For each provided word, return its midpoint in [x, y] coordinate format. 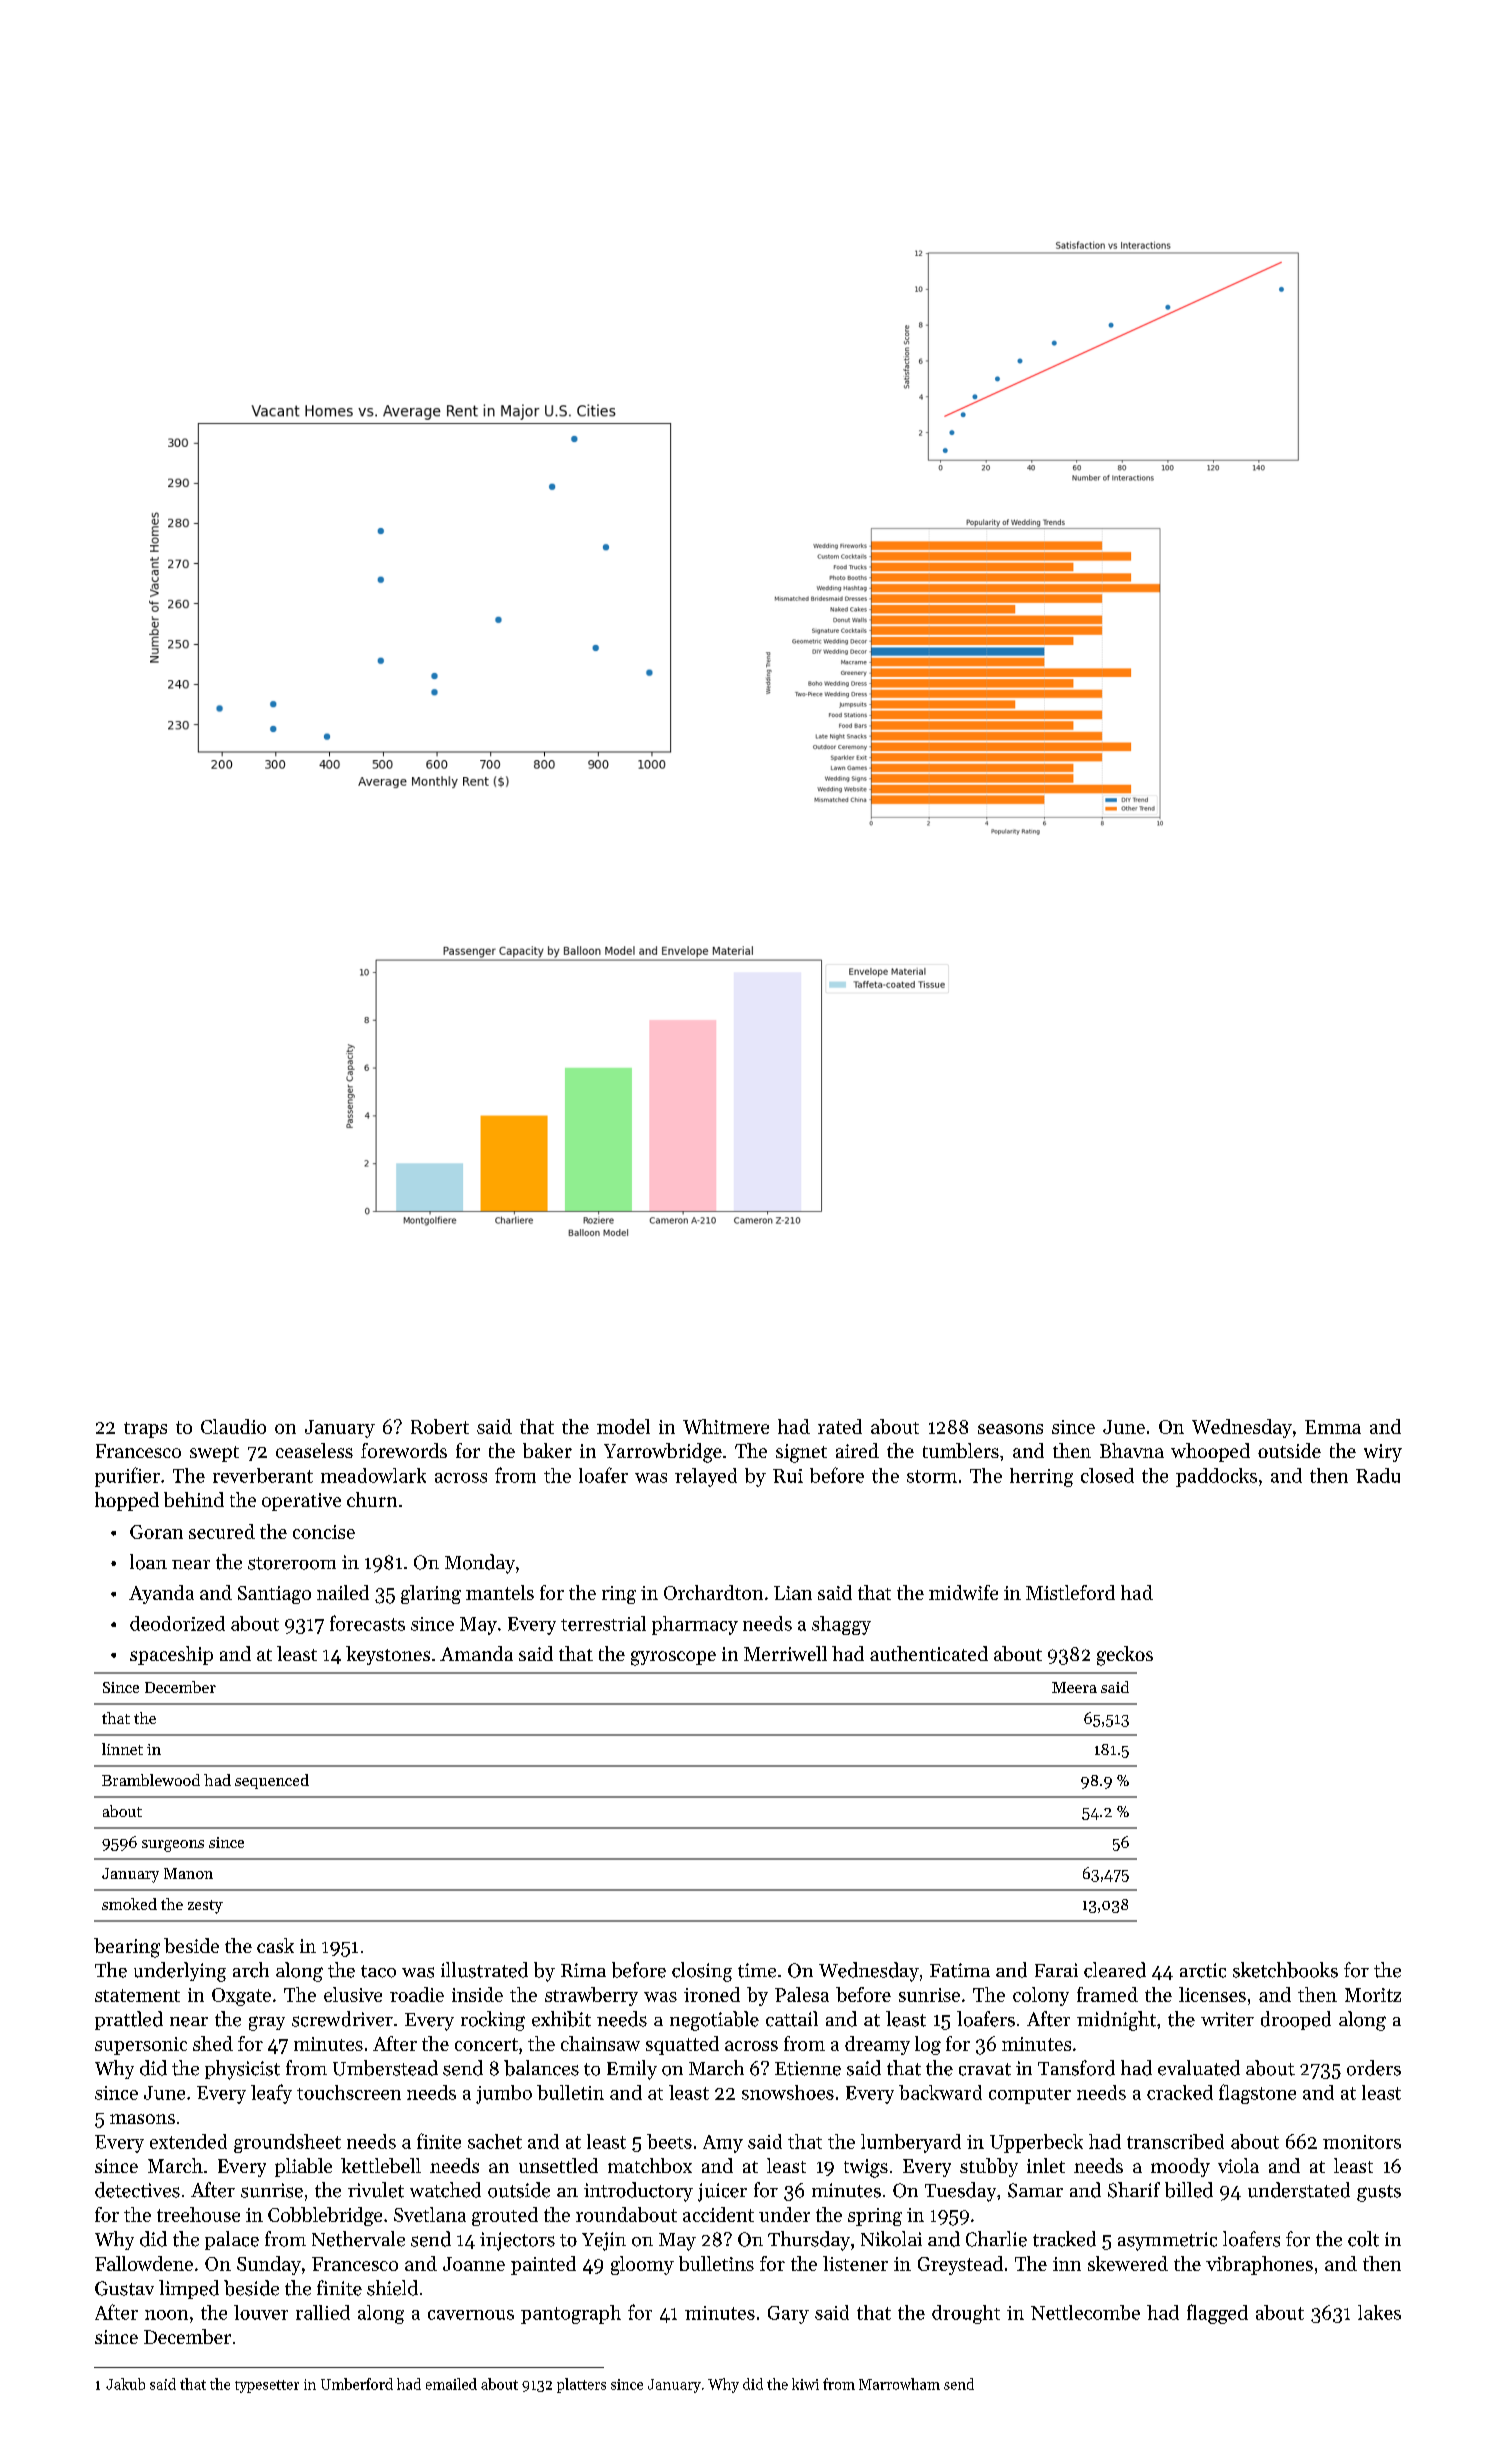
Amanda [476, 1653]
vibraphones [1259, 2265]
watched [445, 2190]
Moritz [1373, 1995]
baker [547, 1450]
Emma [1333, 1427]
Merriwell [785, 1653]
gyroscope [673, 1658]
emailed [451, 2384]
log [928, 2045]
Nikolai [891, 2239]
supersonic [141, 2046]
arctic [1203, 1970]
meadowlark [373, 1475]
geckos [1125, 1656]
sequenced [272, 1781]
